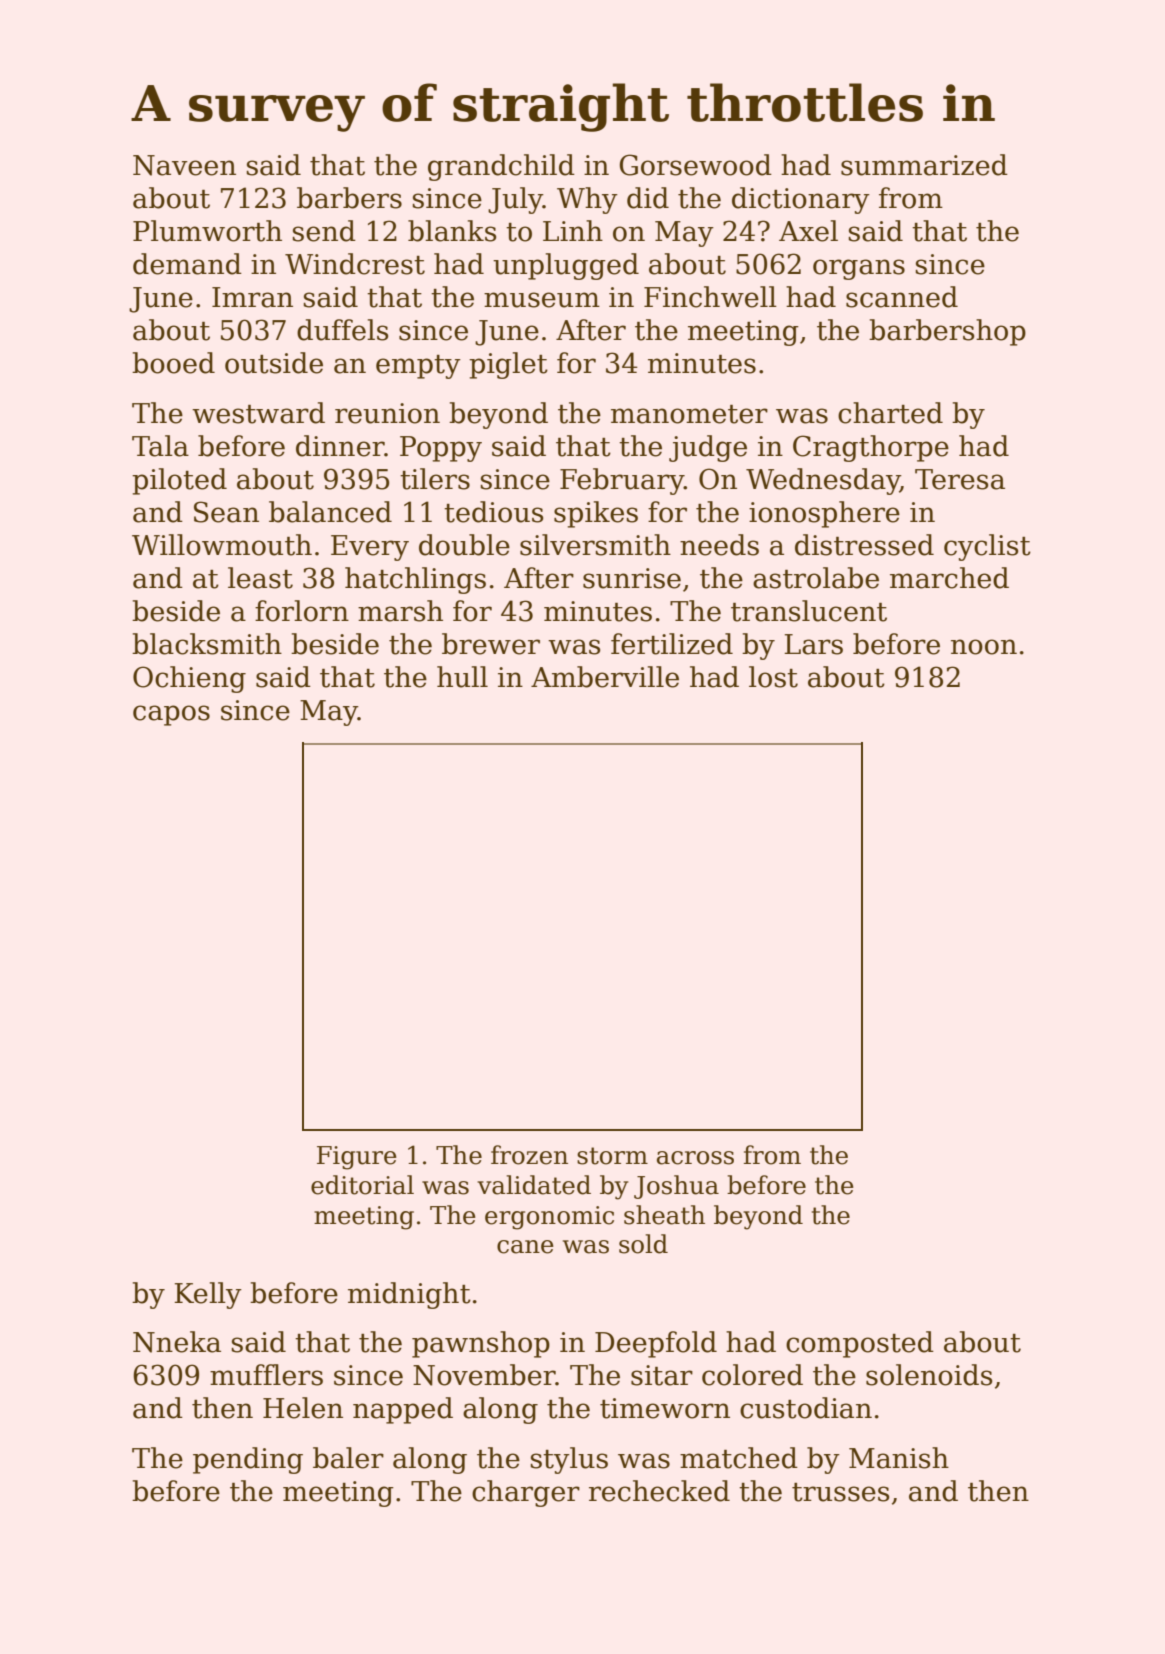 The height and width of the screenshot is (1654, 1165). What do you see at coordinates (252, 297) in the screenshot?
I see `Imran` at bounding box center [252, 297].
